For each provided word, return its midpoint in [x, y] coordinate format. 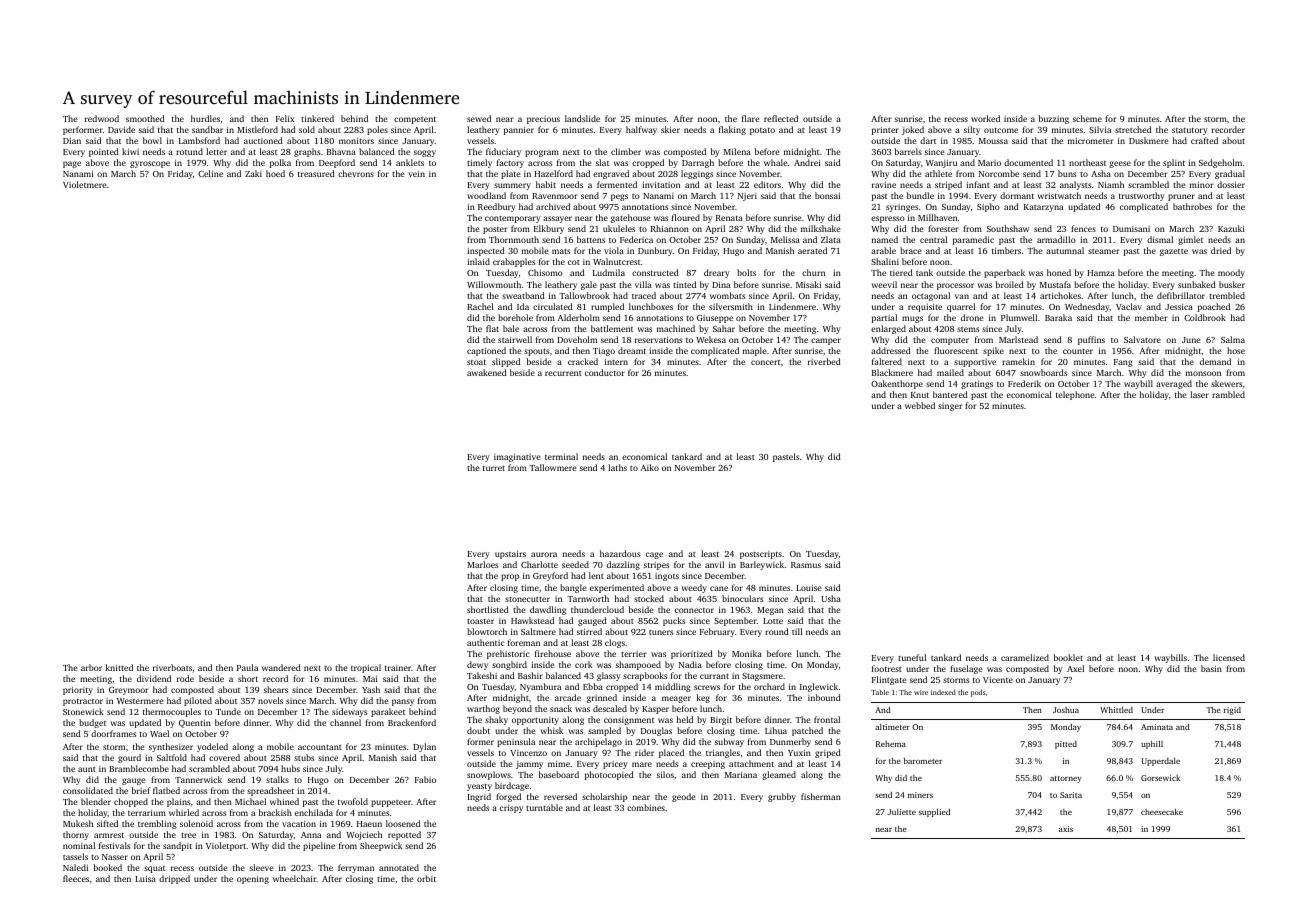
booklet [1068, 657]
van [962, 296]
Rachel [480, 306]
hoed [275, 173]
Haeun [369, 824]
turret [494, 468]
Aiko [650, 467]
